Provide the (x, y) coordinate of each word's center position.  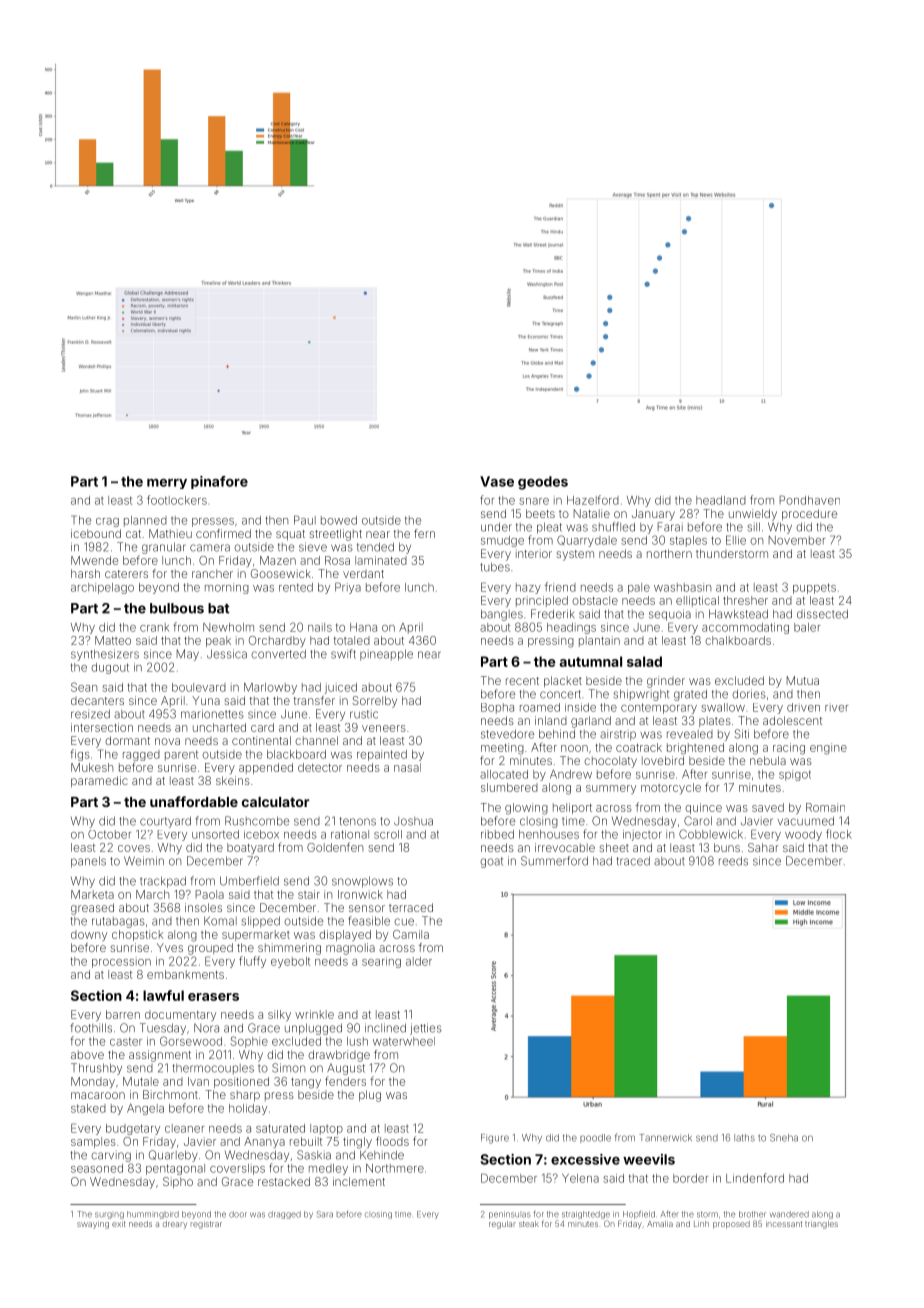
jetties (426, 1029)
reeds (733, 861)
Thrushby (96, 1069)
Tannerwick (666, 1138)
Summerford (554, 861)
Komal (220, 921)
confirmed (223, 533)
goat (491, 862)
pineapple (386, 655)
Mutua (803, 680)
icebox (261, 834)
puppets (814, 588)
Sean (84, 687)
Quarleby (173, 1156)
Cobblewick (711, 834)
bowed (339, 520)
